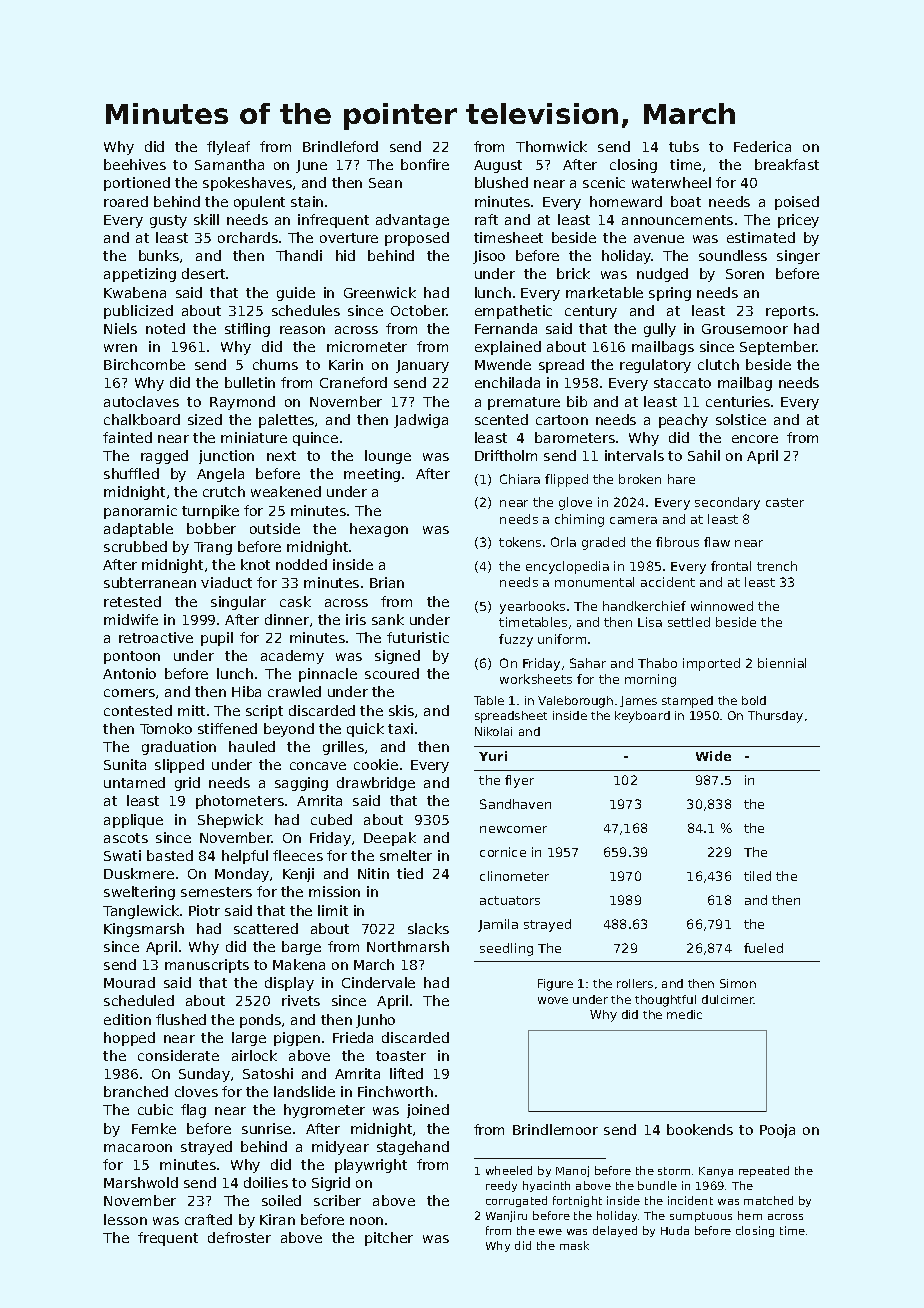 The width and height of the image is (924, 1308). I want to click on doilies, so click(266, 1182).
